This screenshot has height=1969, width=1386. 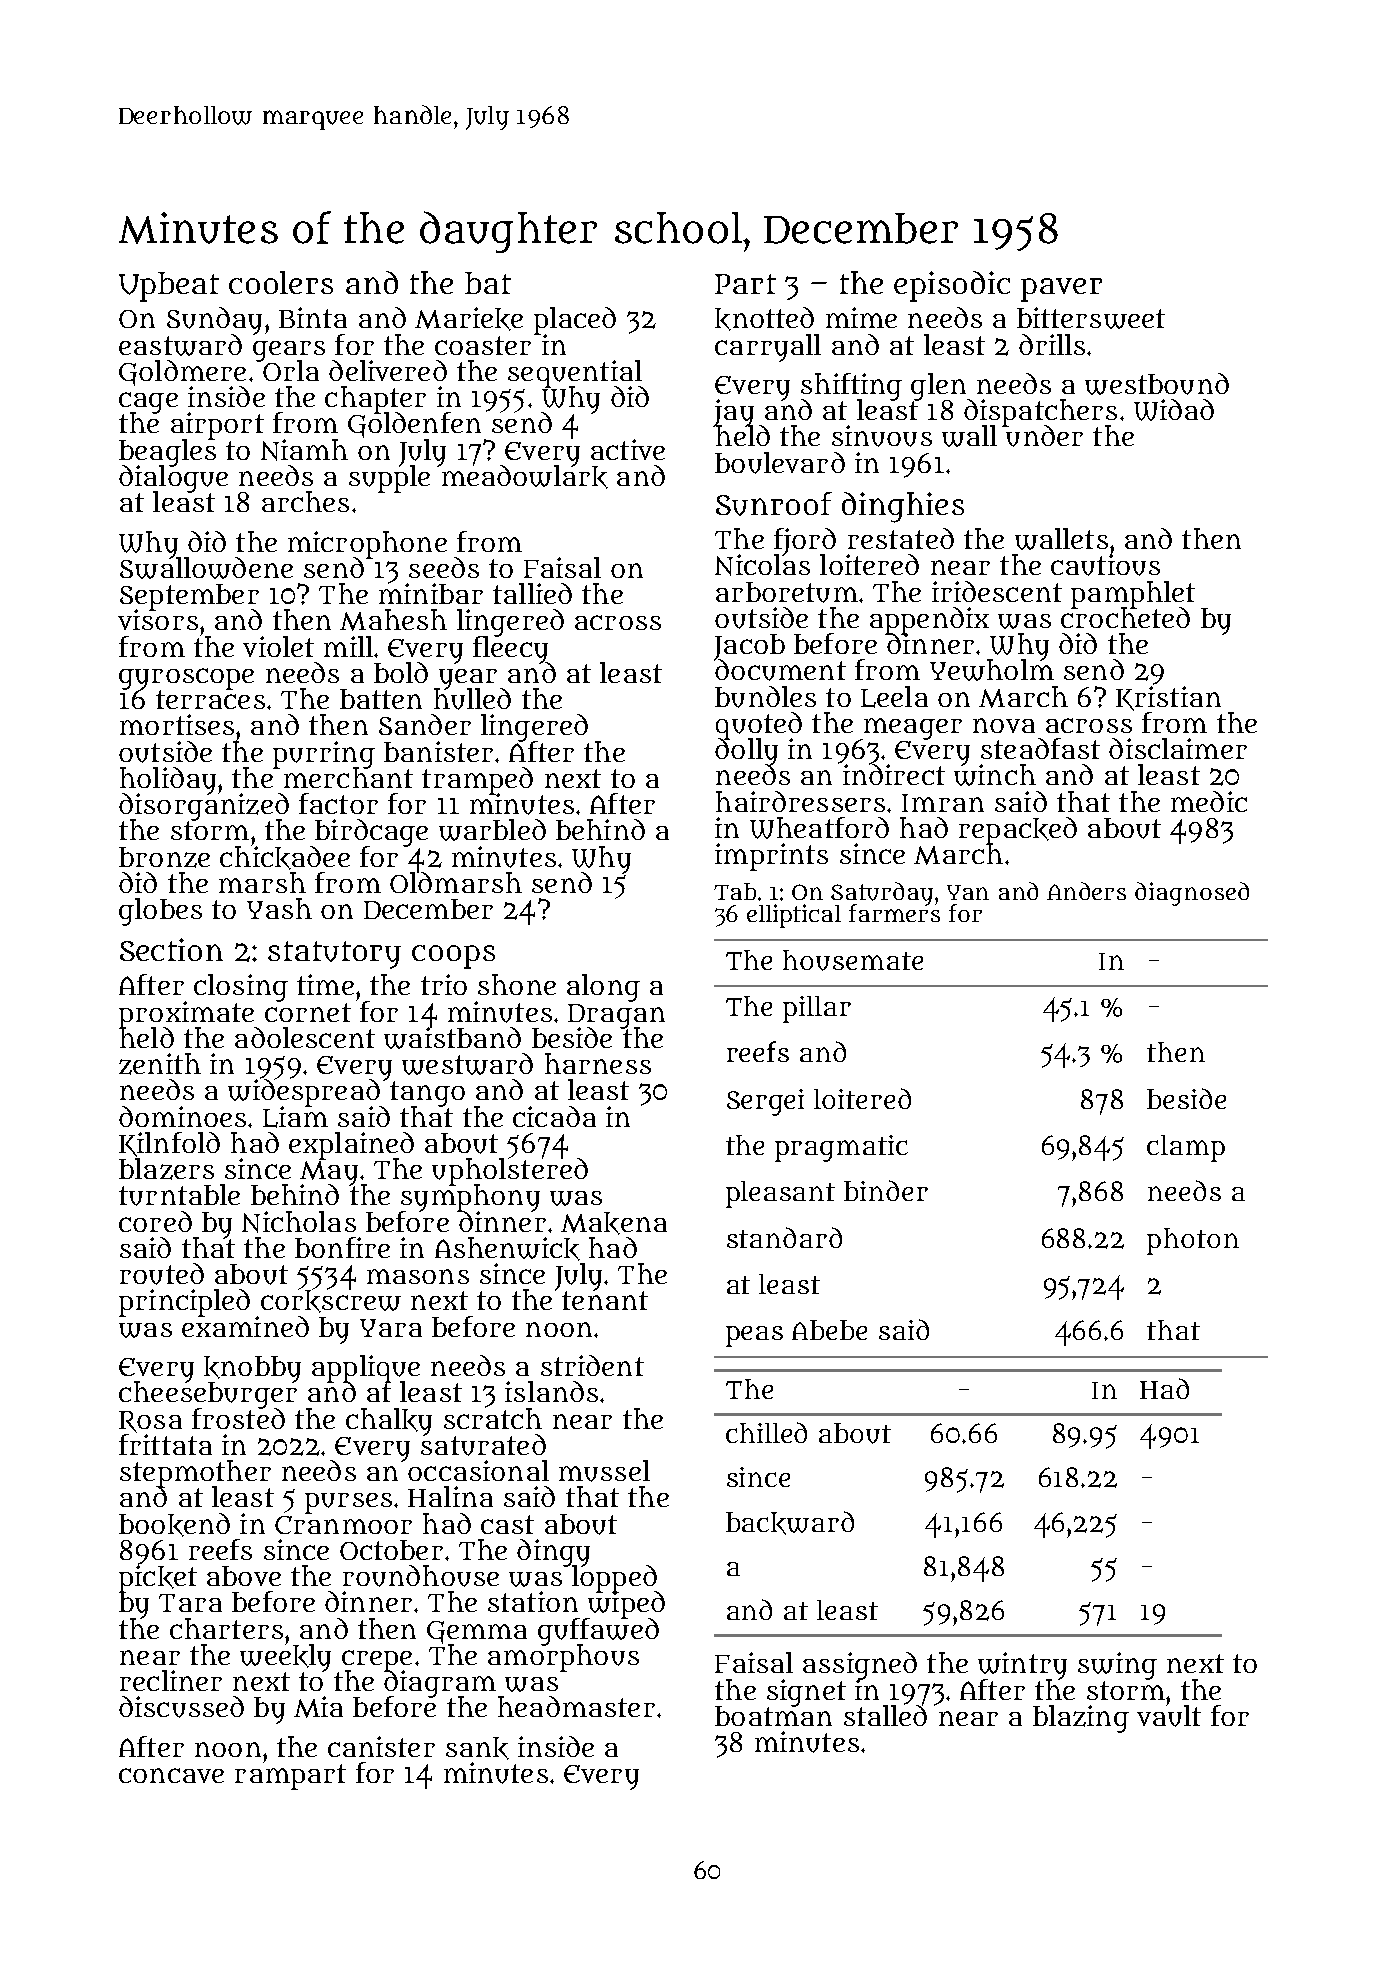 What do you see at coordinates (281, 282) in the screenshot?
I see `coolers` at bounding box center [281, 282].
